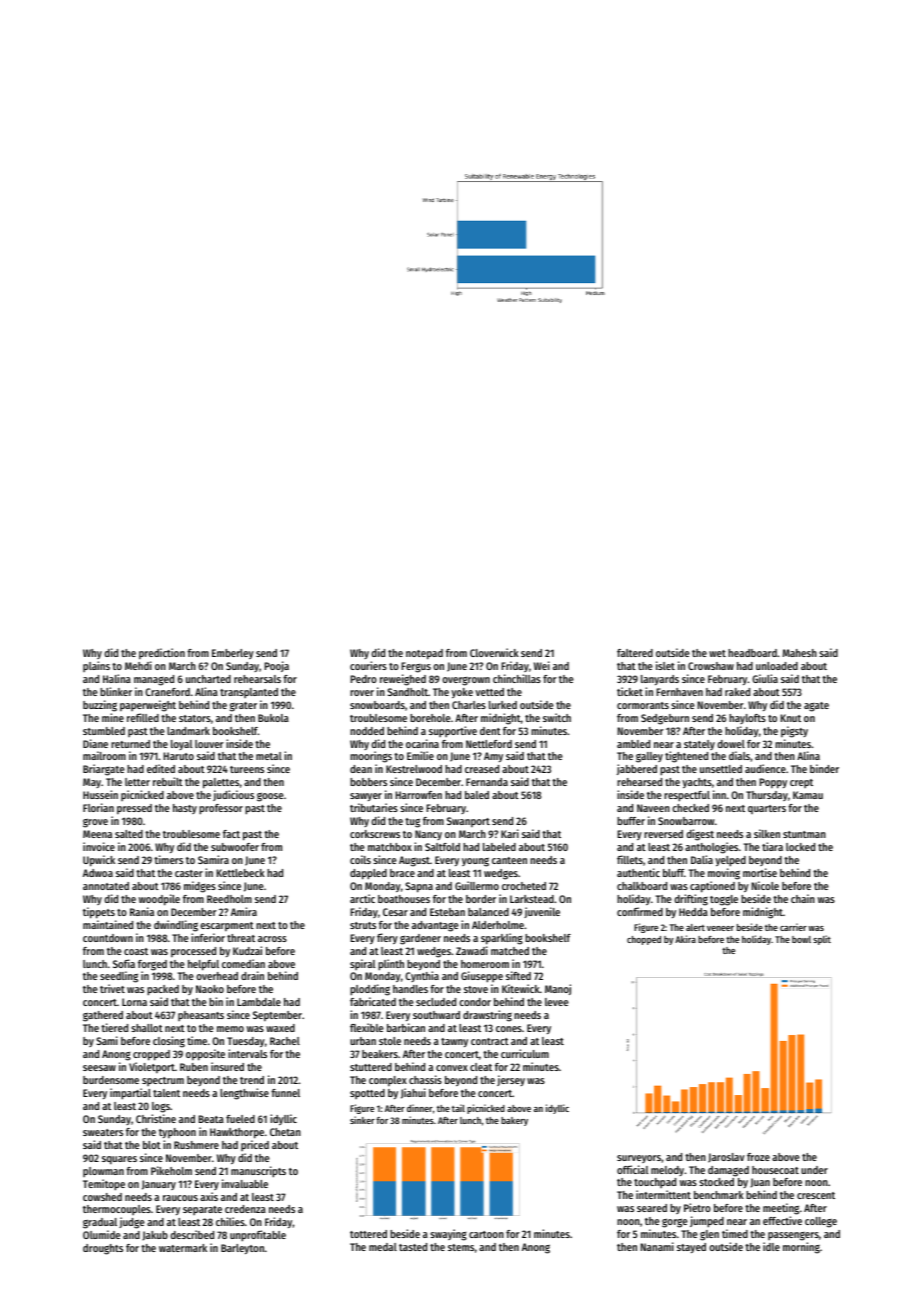  I want to click on dean, so click(361, 769).
